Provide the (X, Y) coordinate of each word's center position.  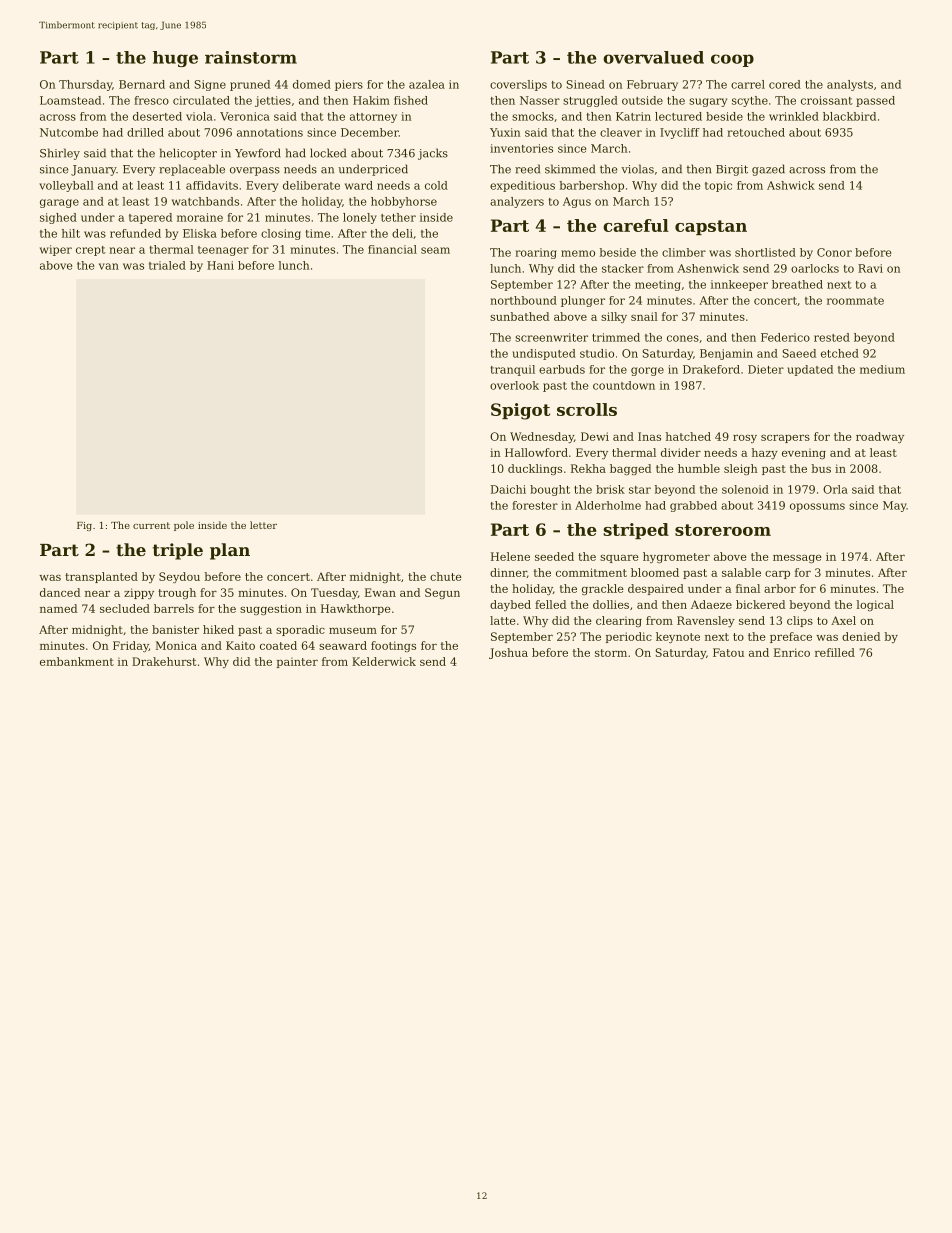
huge (175, 59)
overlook (514, 385)
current (151, 525)
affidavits (212, 185)
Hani (220, 265)
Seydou (179, 577)
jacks (433, 154)
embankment (77, 661)
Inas (649, 436)
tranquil (513, 370)
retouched (756, 132)
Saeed (799, 353)
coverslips (518, 85)
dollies (611, 604)
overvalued (653, 57)
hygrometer (676, 557)
